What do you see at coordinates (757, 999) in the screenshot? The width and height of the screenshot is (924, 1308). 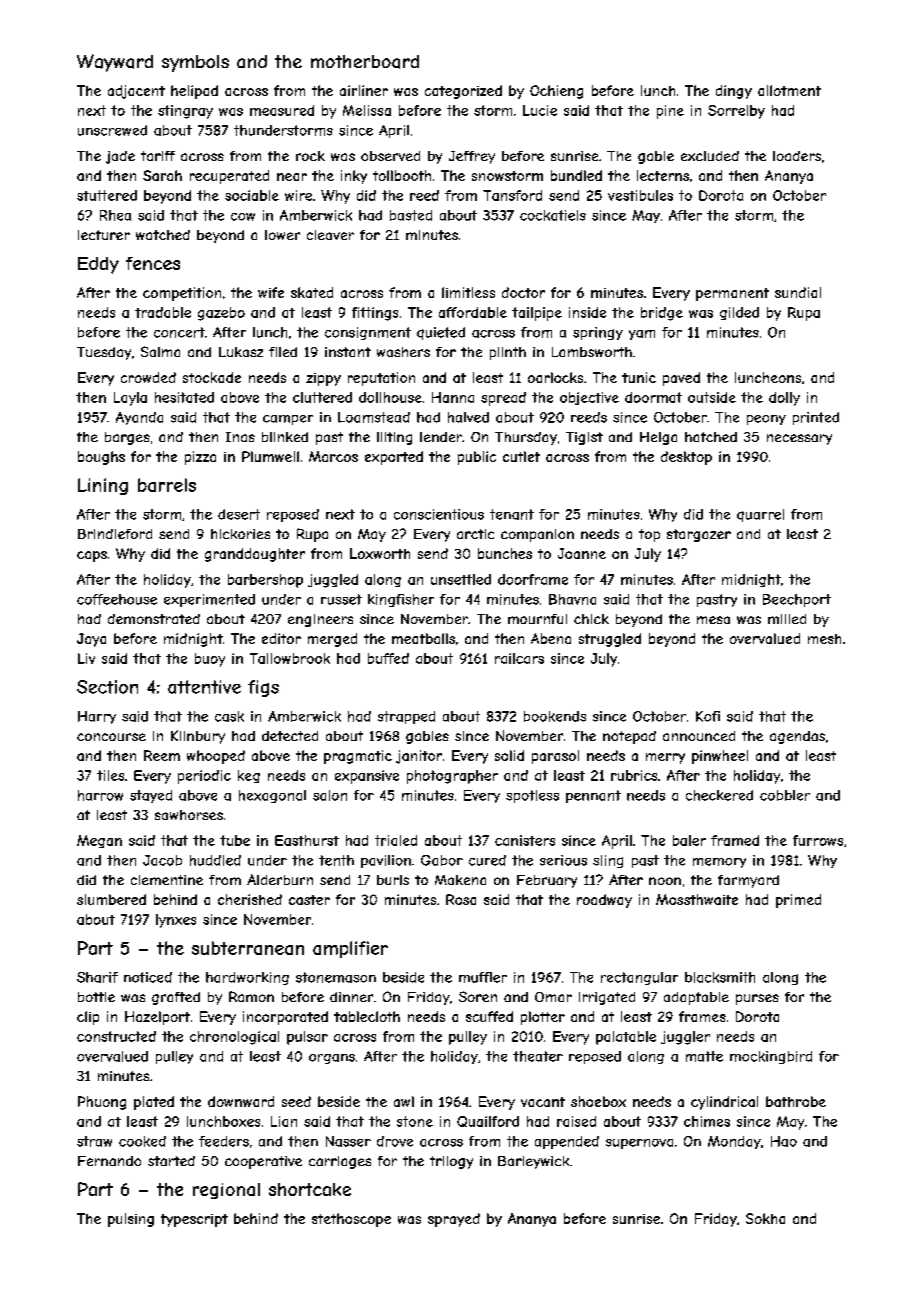 I see `purses` at bounding box center [757, 999].
